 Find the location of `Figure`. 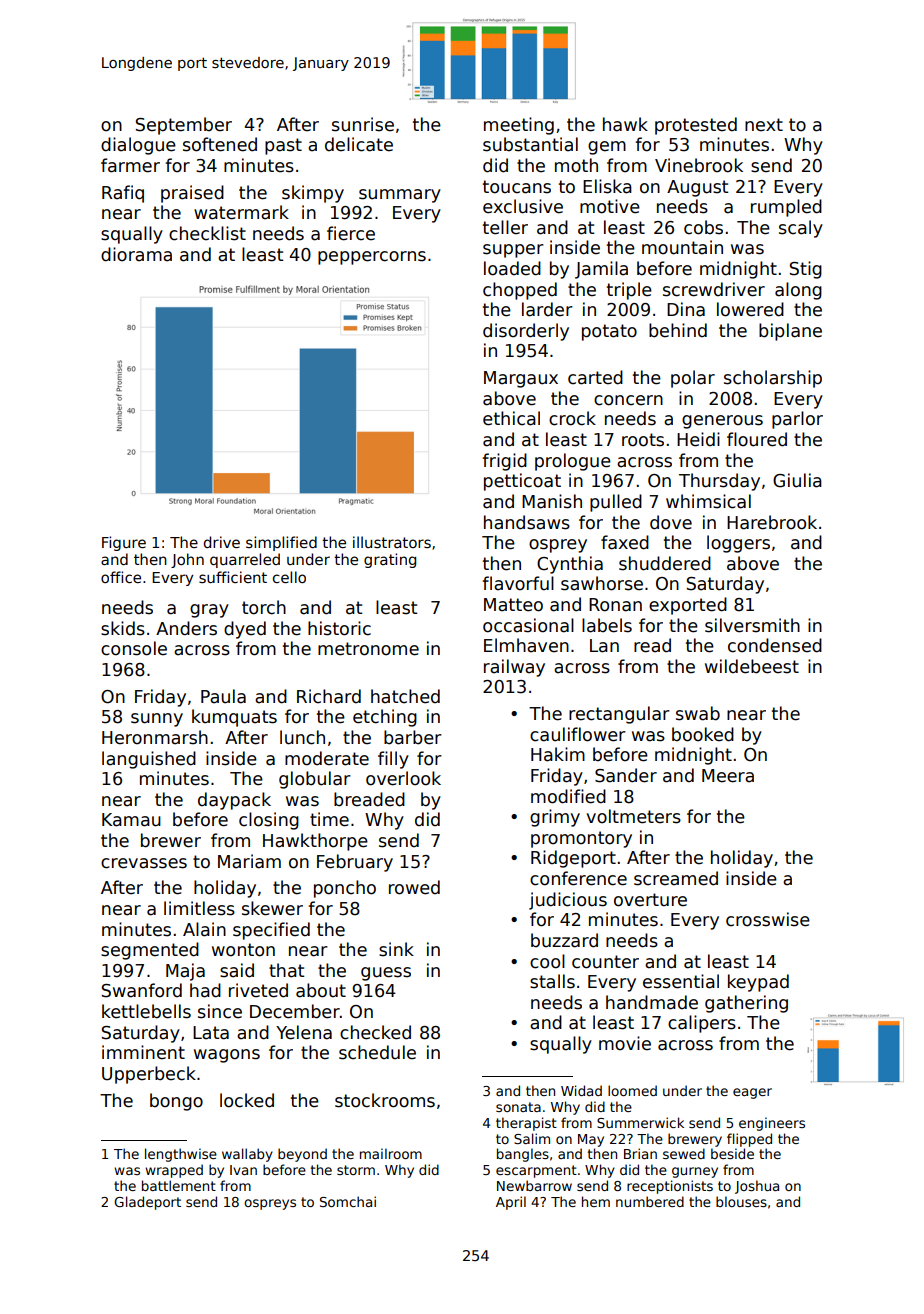

Figure is located at coordinates (124, 543).
